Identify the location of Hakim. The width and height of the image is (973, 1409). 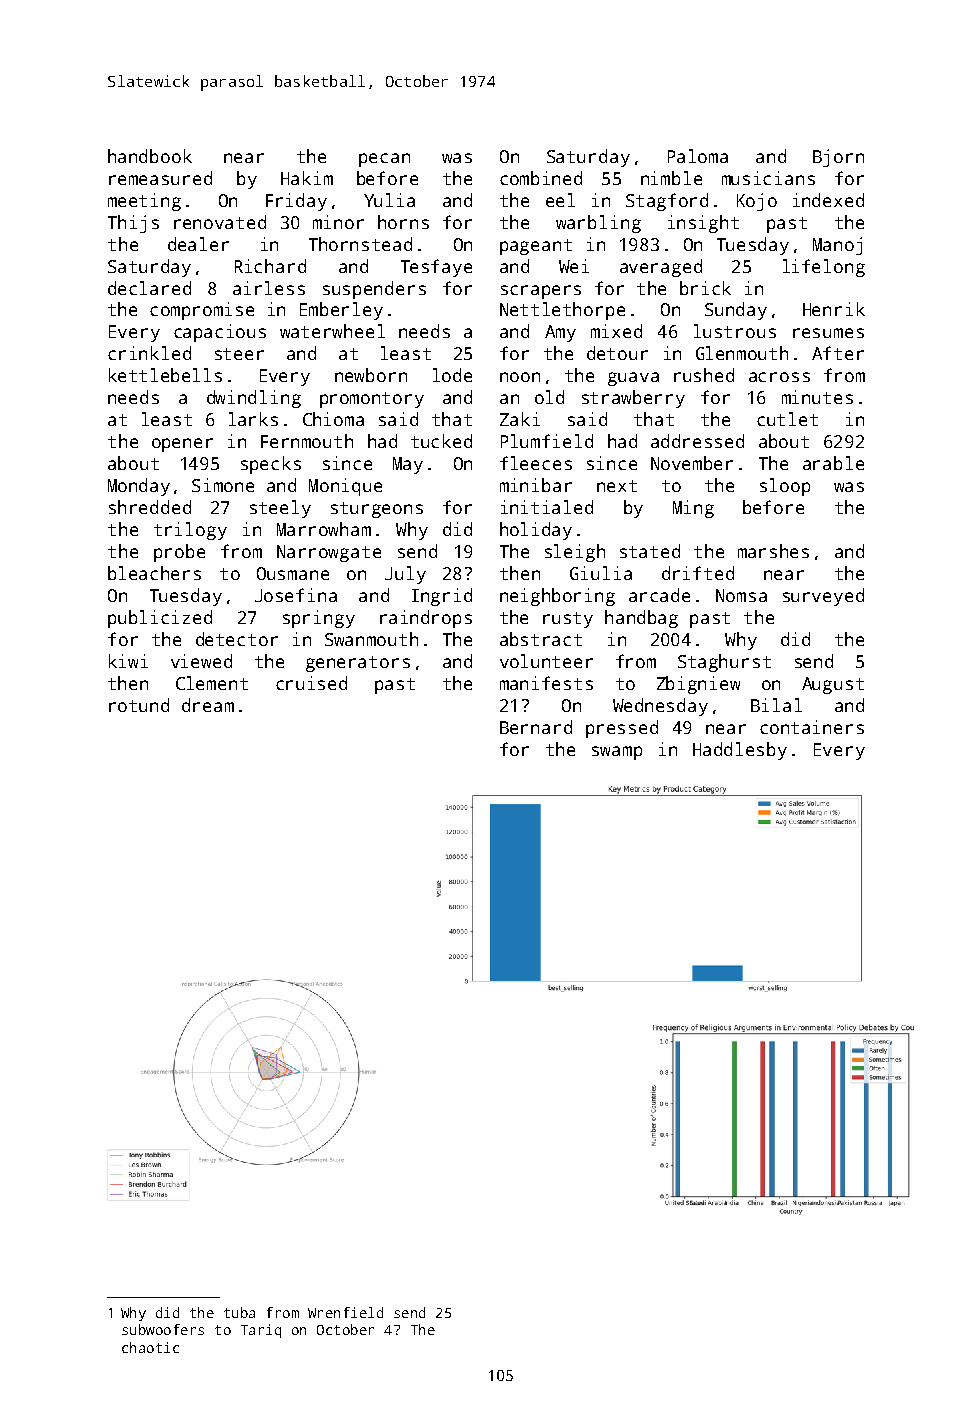
(307, 178).
